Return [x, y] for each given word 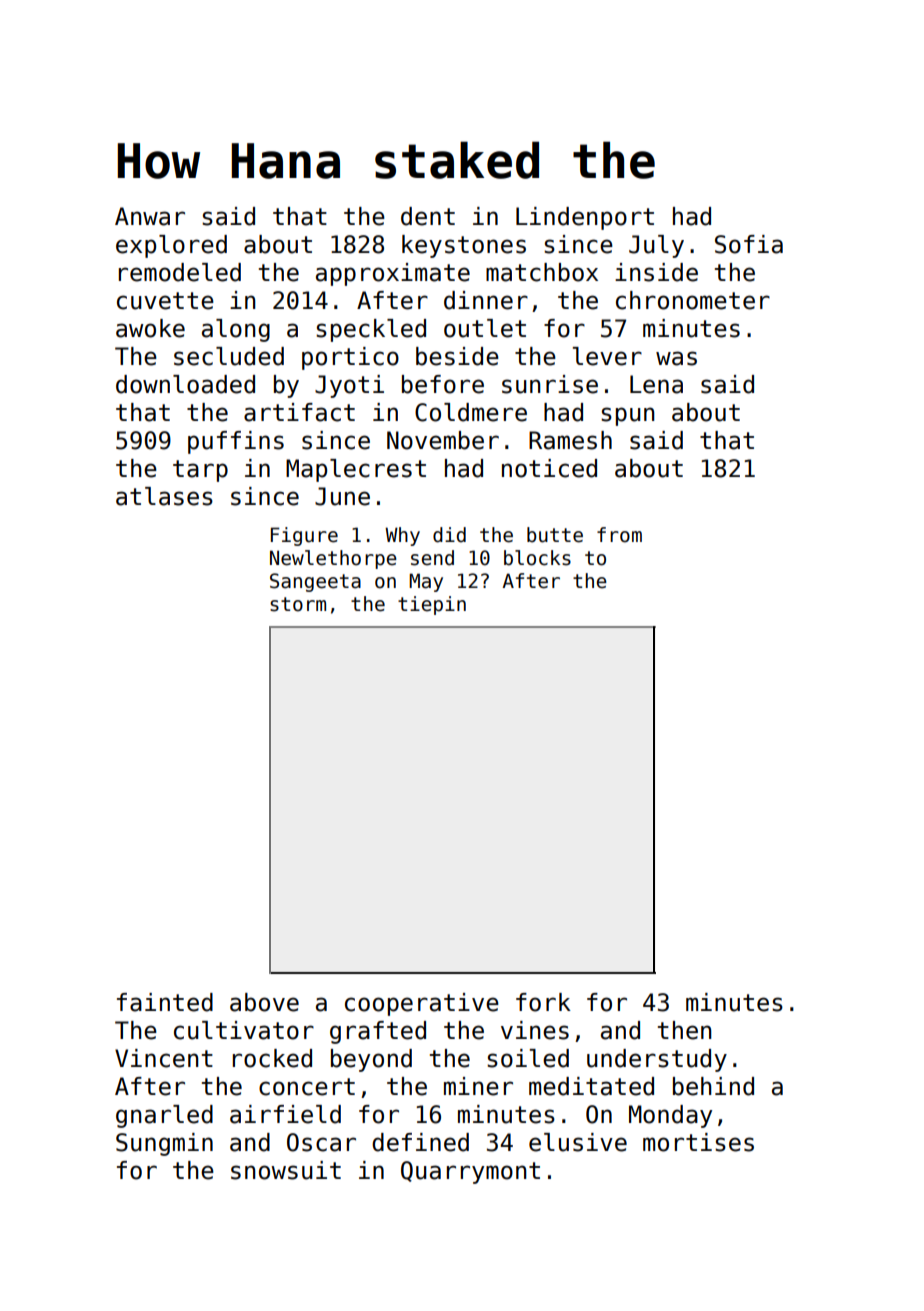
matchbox [542, 272]
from [619, 535]
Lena [656, 384]
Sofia [749, 244]
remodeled [180, 272]
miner [478, 1086]
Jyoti [349, 386]
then [684, 1030]
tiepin [432, 605]
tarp [200, 471]
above [264, 1002]
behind [713, 1086]
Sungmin [164, 1144]
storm [298, 604]
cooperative [422, 1004]
